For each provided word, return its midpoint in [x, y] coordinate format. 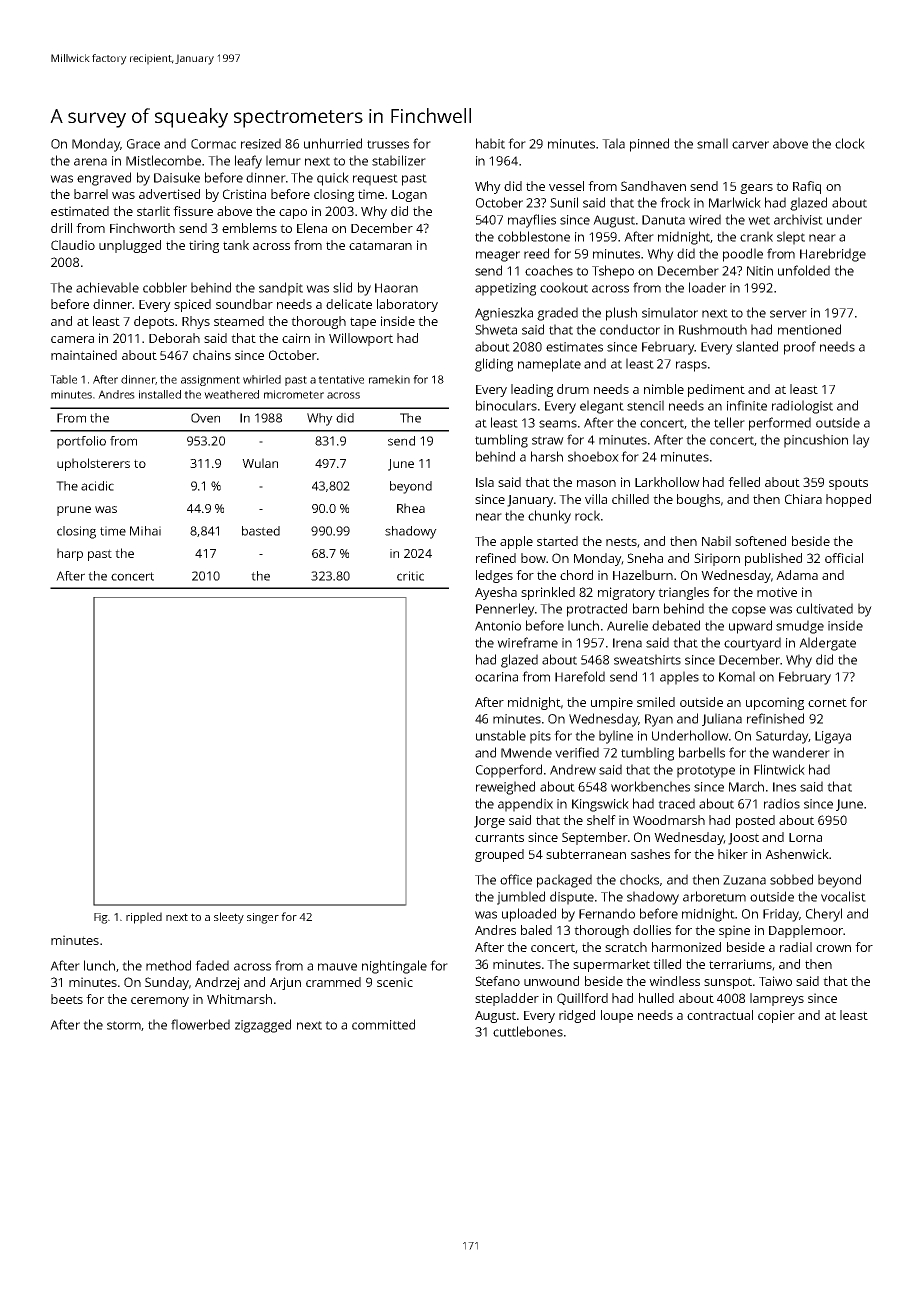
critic [410, 576]
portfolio [81, 442]
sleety [229, 918]
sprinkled [548, 593]
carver [750, 145]
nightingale [394, 967]
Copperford [509, 771]
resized [261, 143]
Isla [485, 482]
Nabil [716, 541]
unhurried [333, 143]
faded [212, 965]
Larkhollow [667, 482]
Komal [737, 676]
